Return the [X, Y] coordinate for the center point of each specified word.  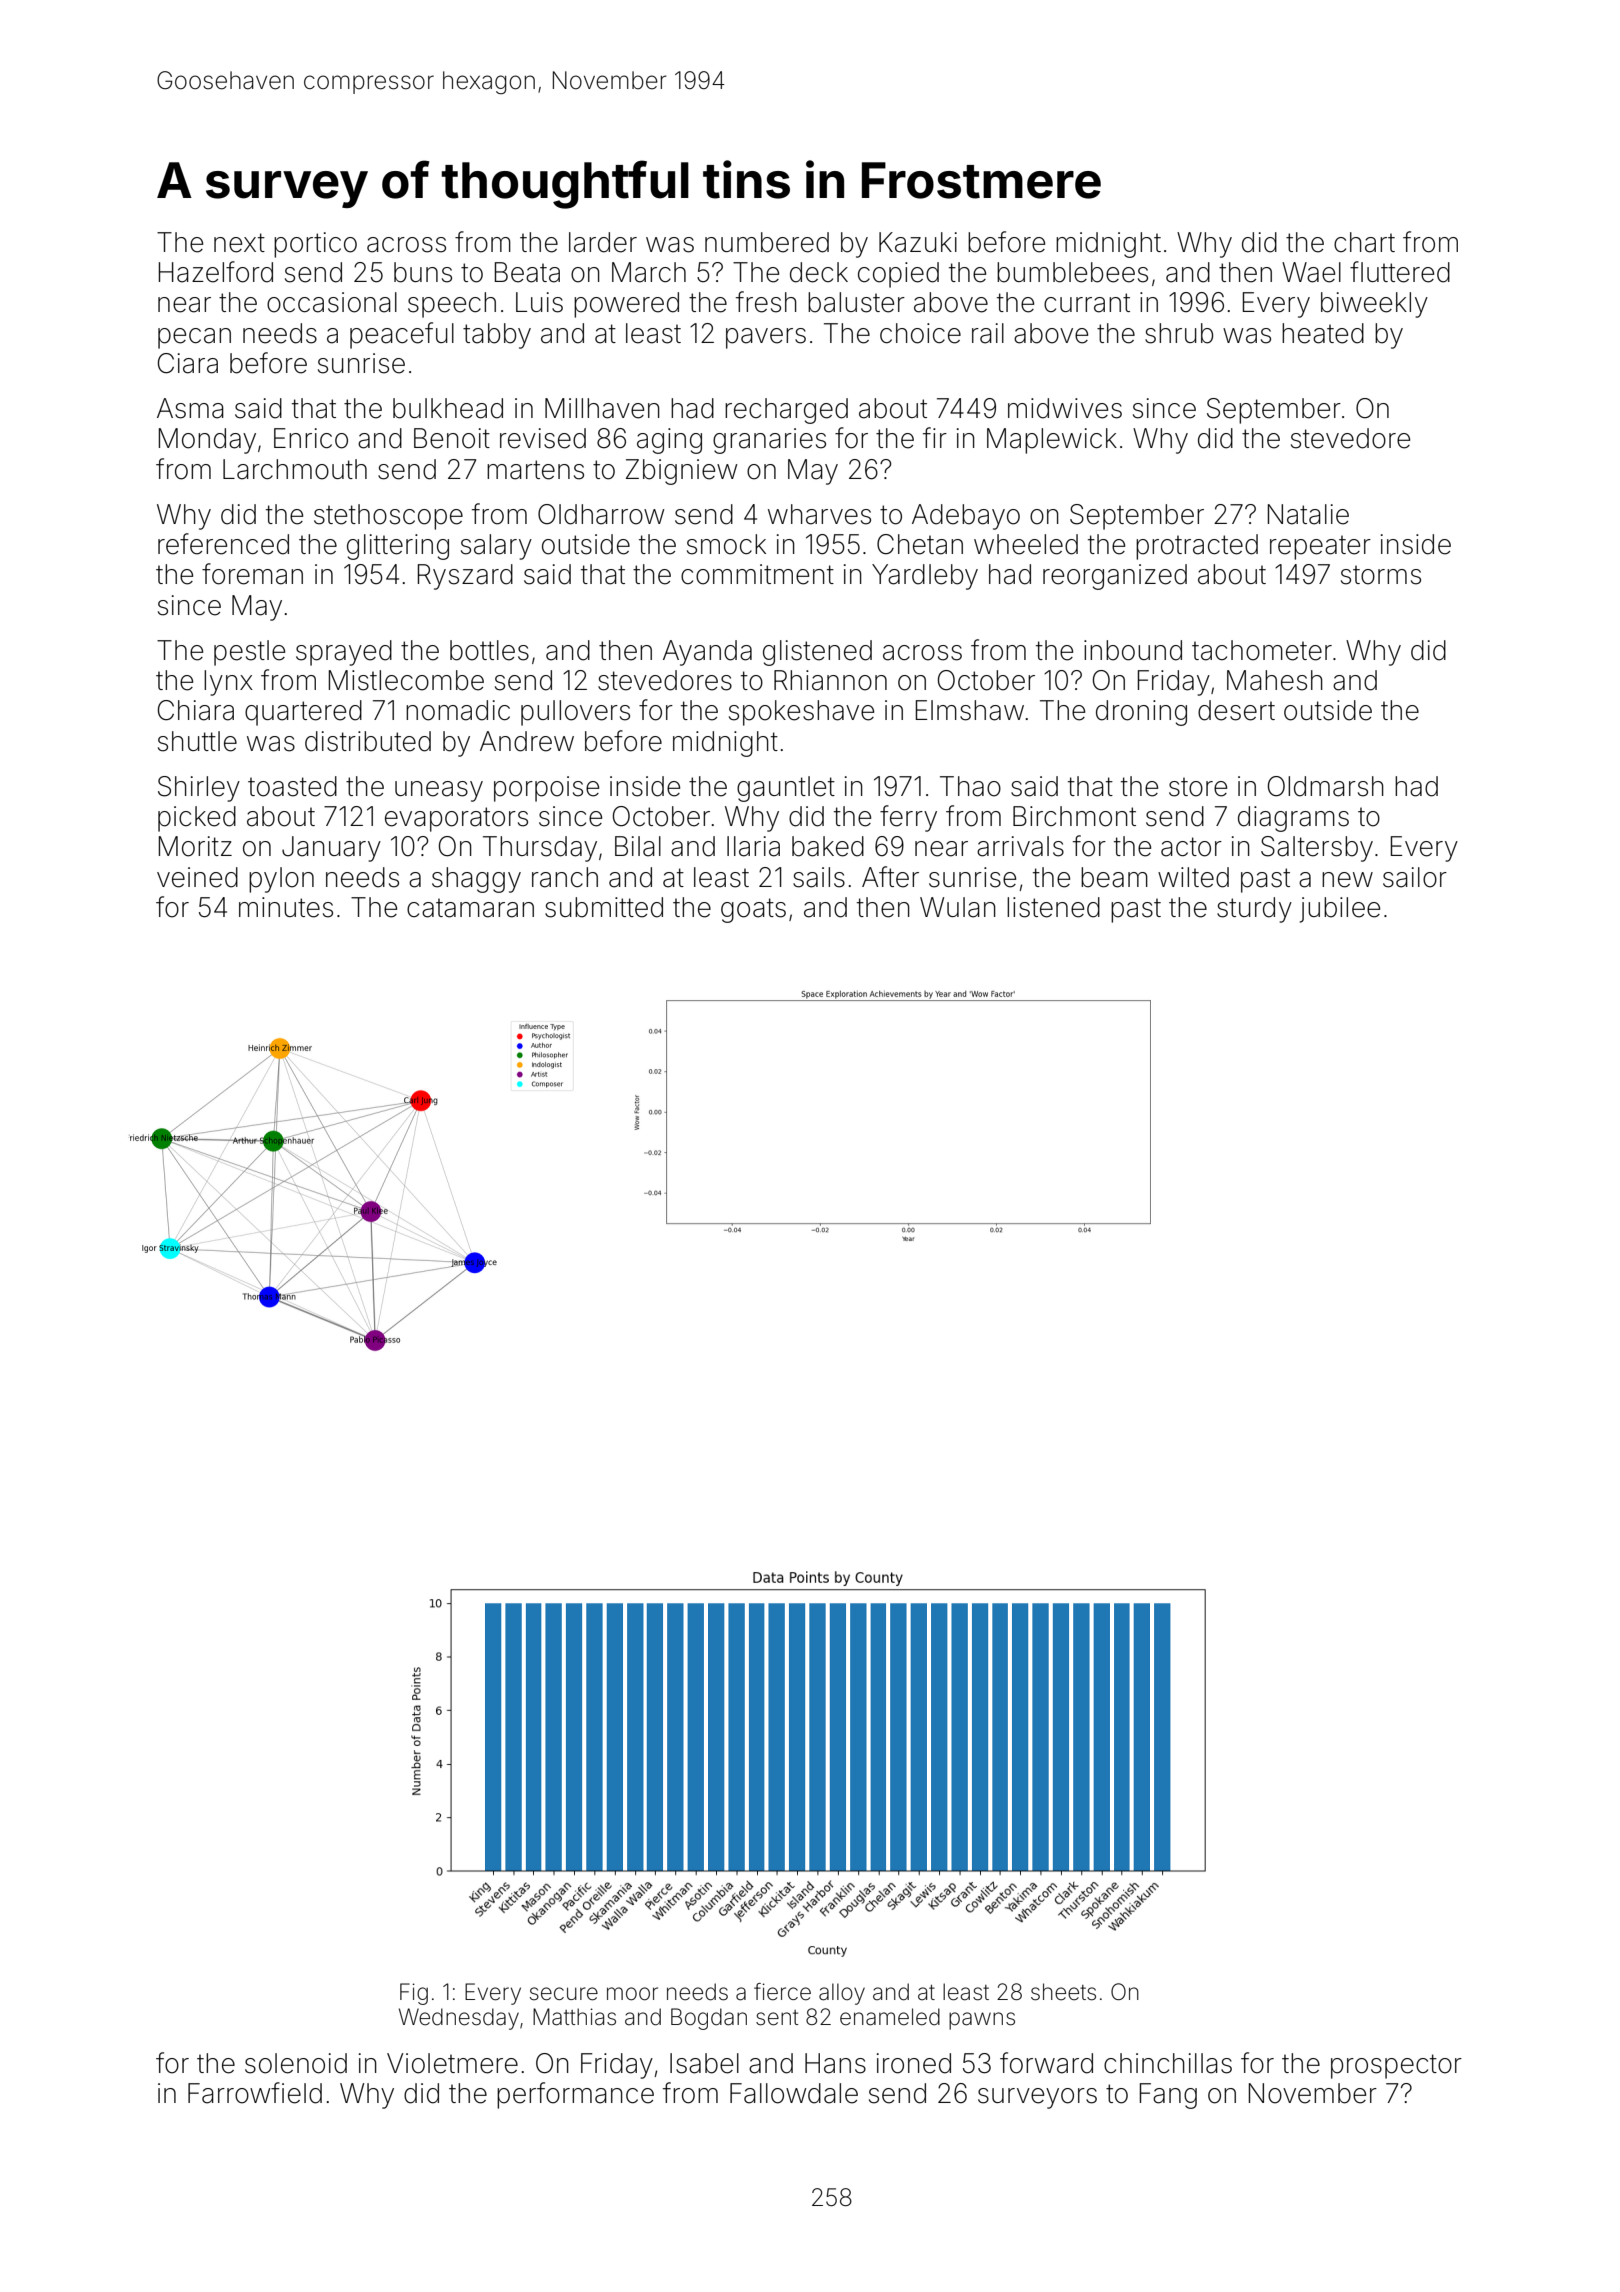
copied [898, 275]
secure [564, 1994]
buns [423, 272]
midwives [1065, 408]
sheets [1063, 1992]
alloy [842, 1994]
